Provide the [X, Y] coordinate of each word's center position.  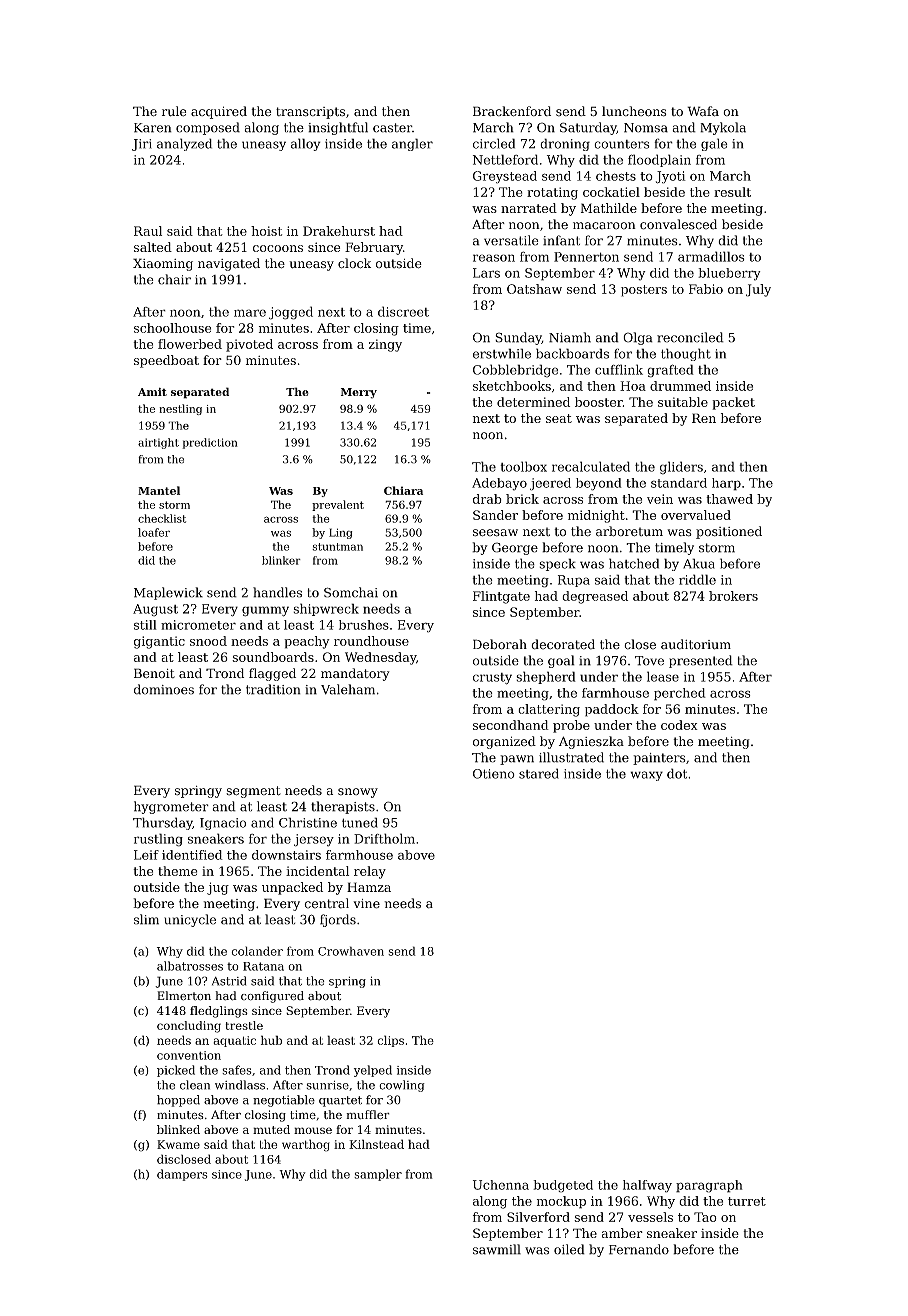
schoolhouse [172, 328]
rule [174, 111]
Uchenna [501, 1185]
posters [644, 291]
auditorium [696, 644]
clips [390, 1041]
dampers [182, 1175]
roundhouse [371, 641]
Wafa [703, 111]
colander [257, 951]
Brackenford [512, 111]
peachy [307, 642]
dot [677, 773]
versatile [511, 240]
